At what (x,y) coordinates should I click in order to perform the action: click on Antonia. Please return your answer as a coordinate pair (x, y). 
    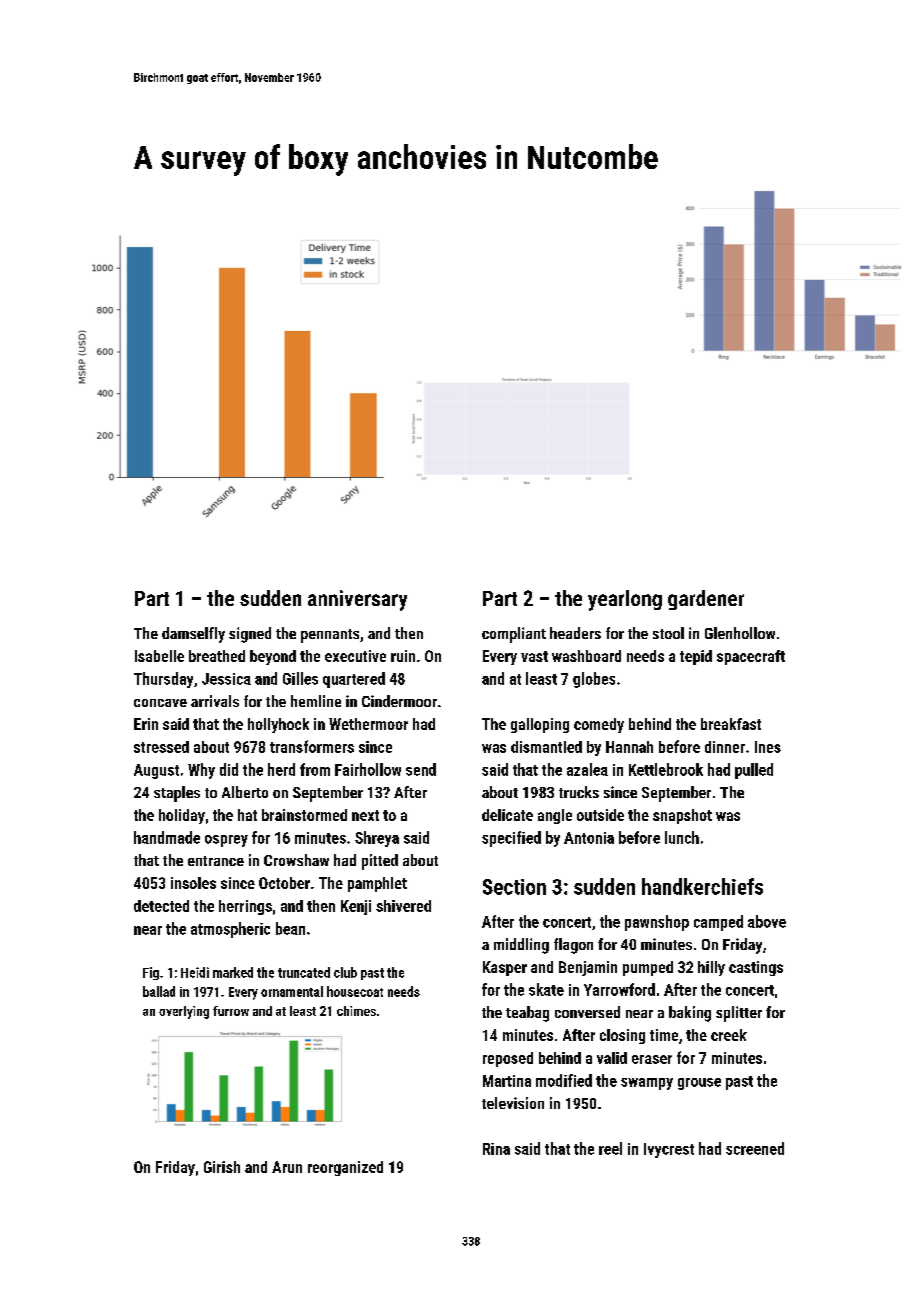
    Looking at the image, I should click on (589, 838).
